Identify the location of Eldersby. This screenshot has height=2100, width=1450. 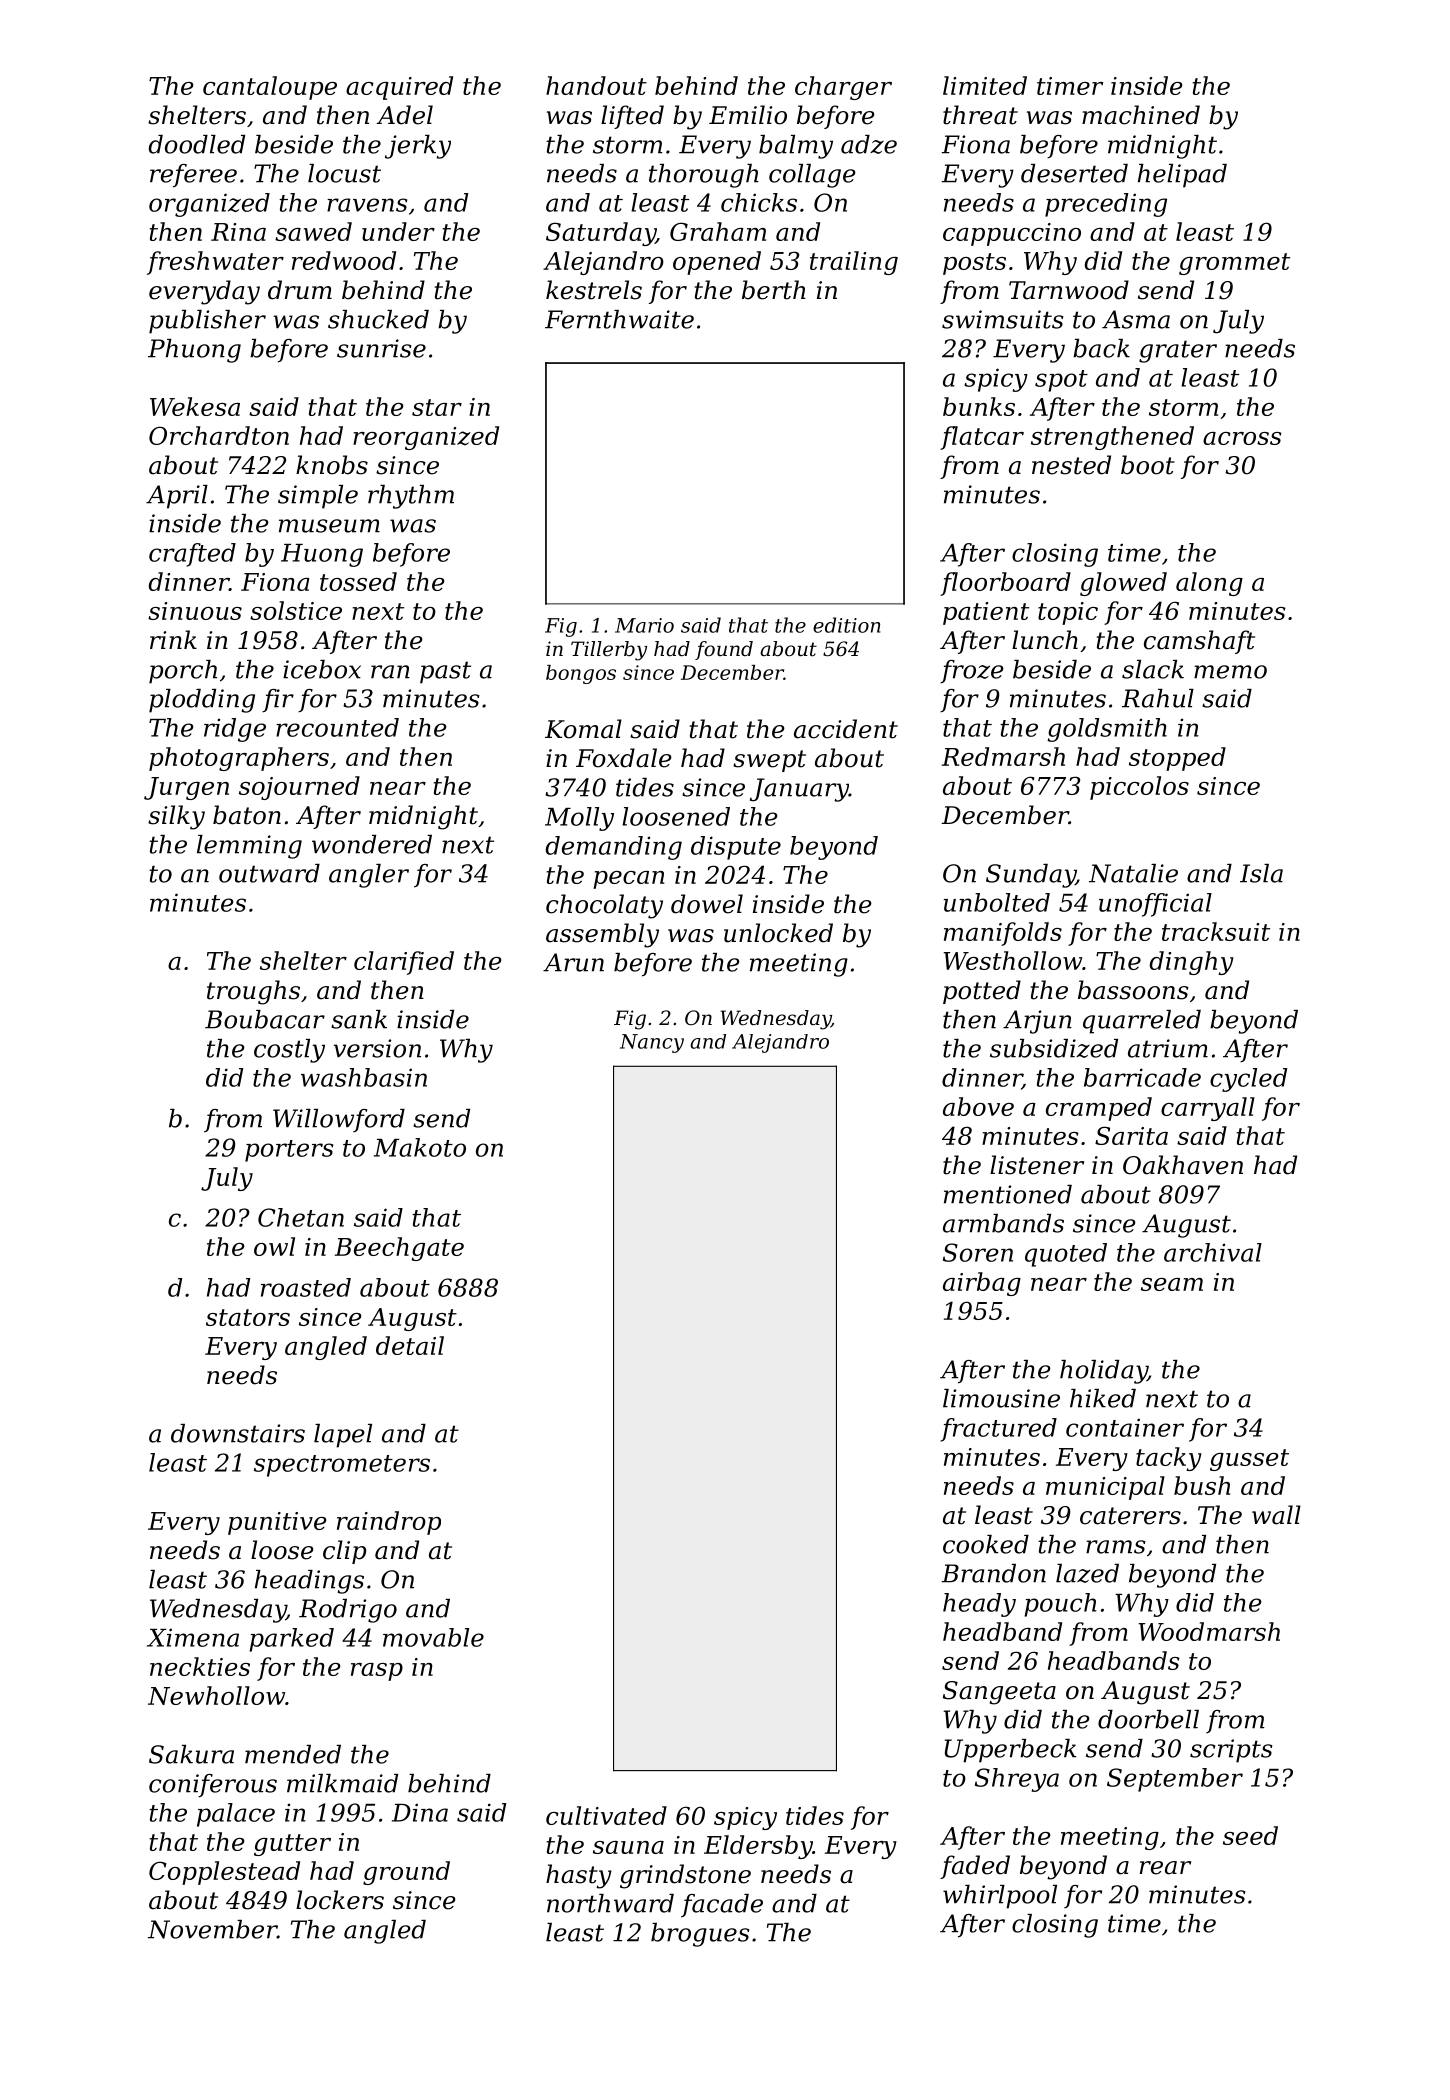
(758, 1847).
